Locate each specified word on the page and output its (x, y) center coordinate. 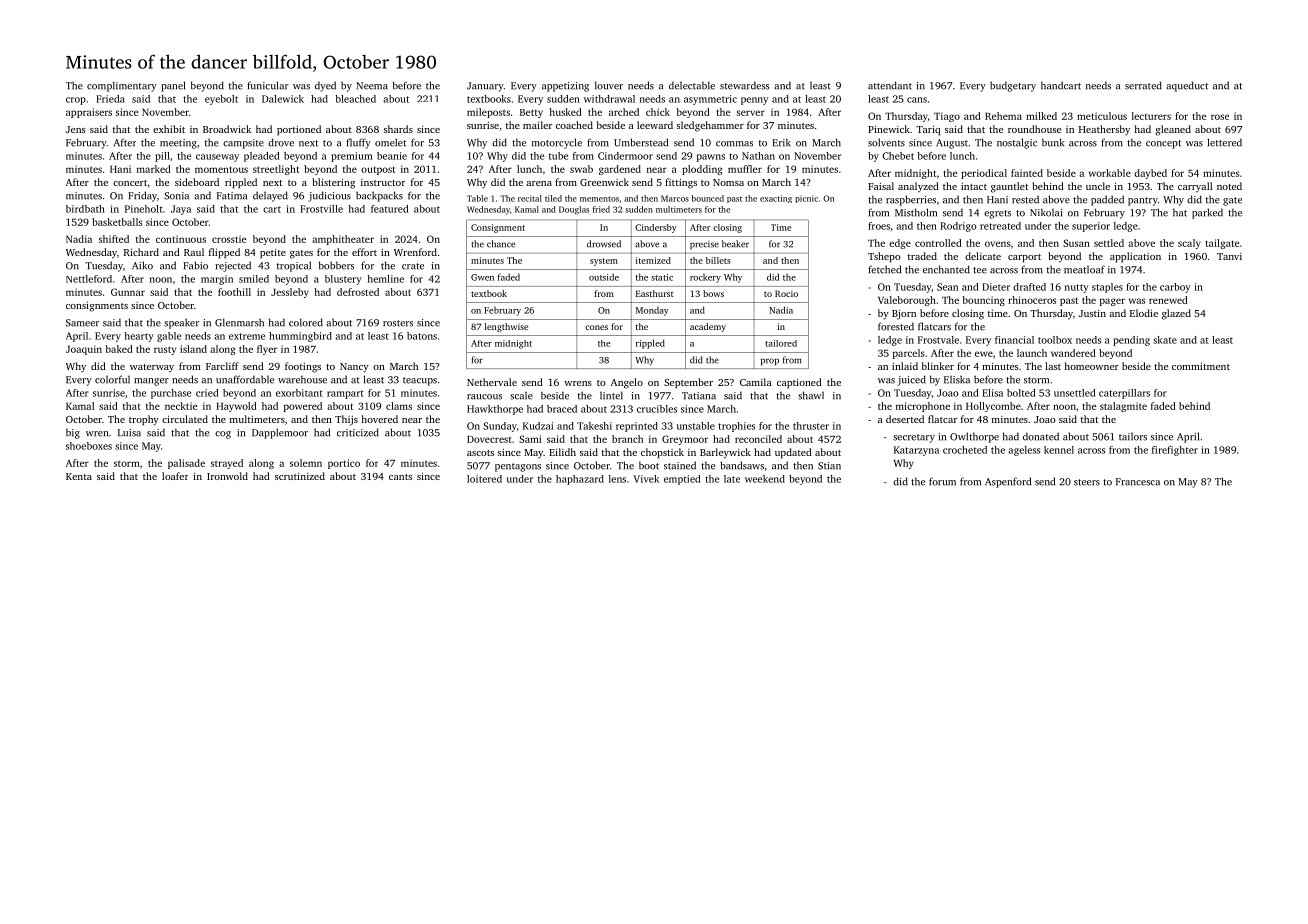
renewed (1168, 300)
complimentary (122, 86)
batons (422, 336)
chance (501, 244)
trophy (144, 420)
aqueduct (1187, 86)
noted (1229, 186)
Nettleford (89, 279)
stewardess (744, 85)
